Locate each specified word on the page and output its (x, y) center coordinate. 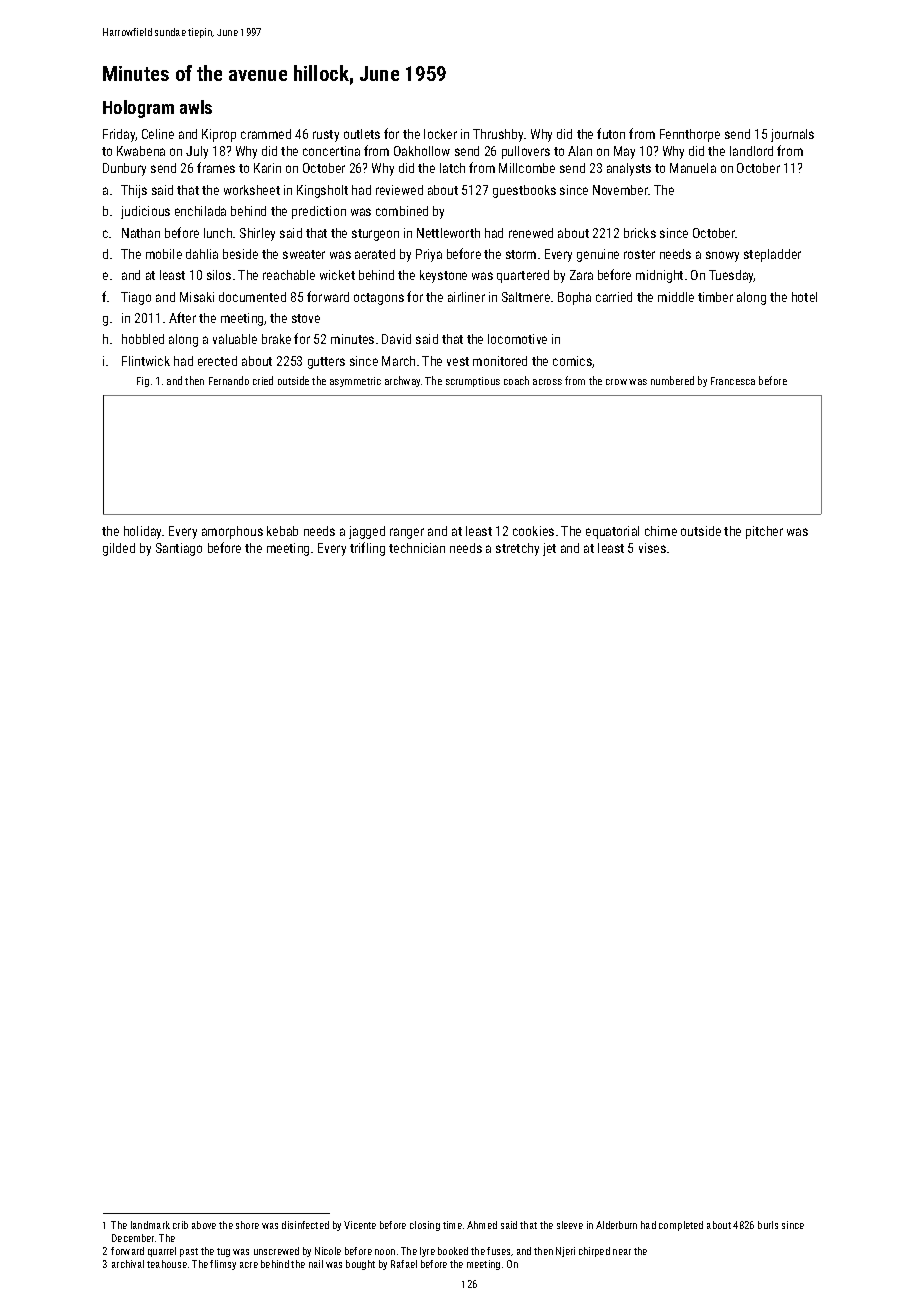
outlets (362, 134)
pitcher (764, 532)
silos (219, 275)
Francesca (733, 381)
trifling (367, 549)
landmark (150, 1225)
